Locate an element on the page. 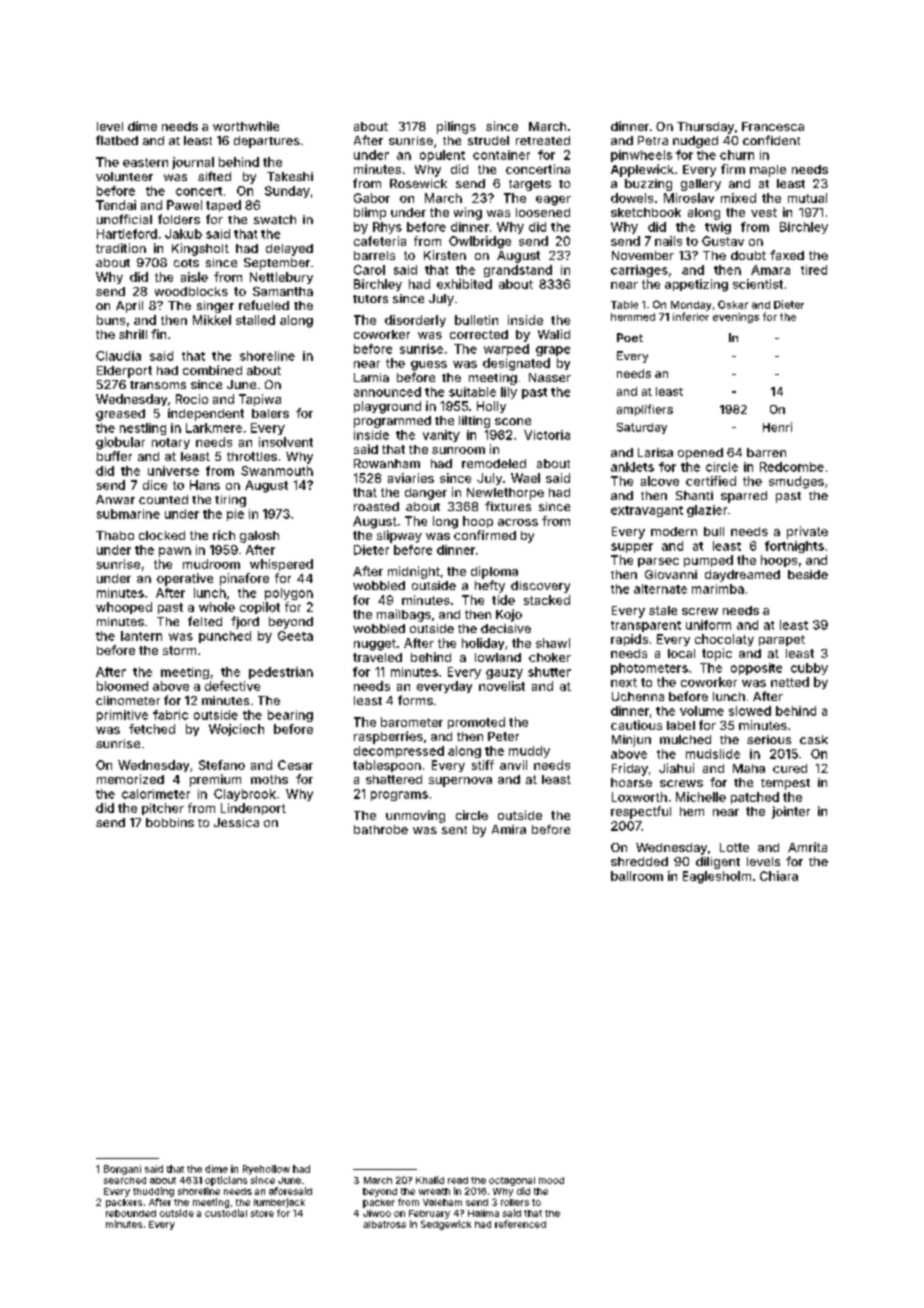  mood is located at coordinates (551, 1180).
